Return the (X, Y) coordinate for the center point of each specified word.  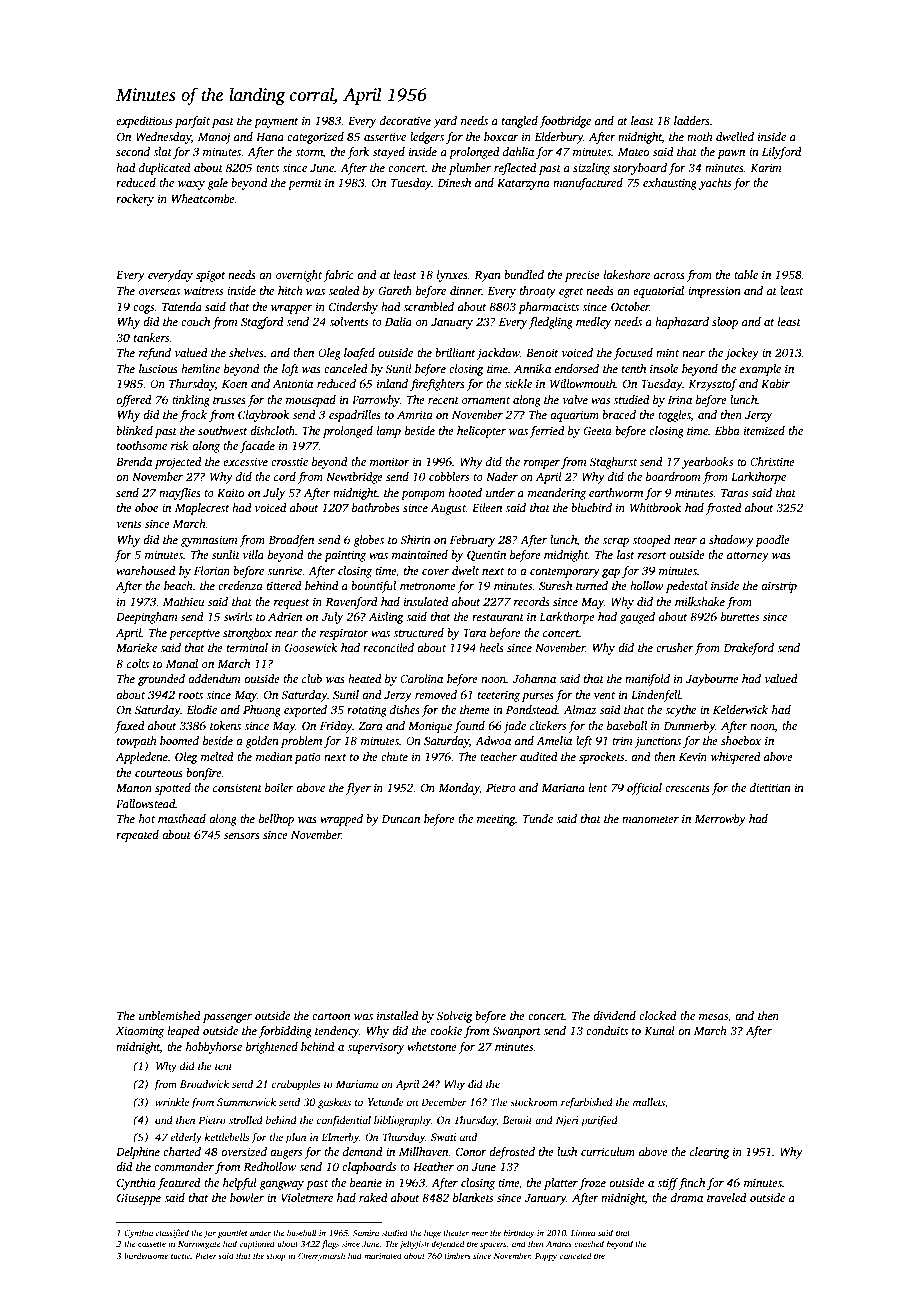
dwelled (735, 136)
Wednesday (163, 138)
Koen (234, 384)
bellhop (276, 820)
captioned (257, 1244)
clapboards (369, 1168)
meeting (496, 820)
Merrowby (720, 820)
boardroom (673, 476)
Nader (502, 476)
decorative (405, 120)
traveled (727, 1197)
